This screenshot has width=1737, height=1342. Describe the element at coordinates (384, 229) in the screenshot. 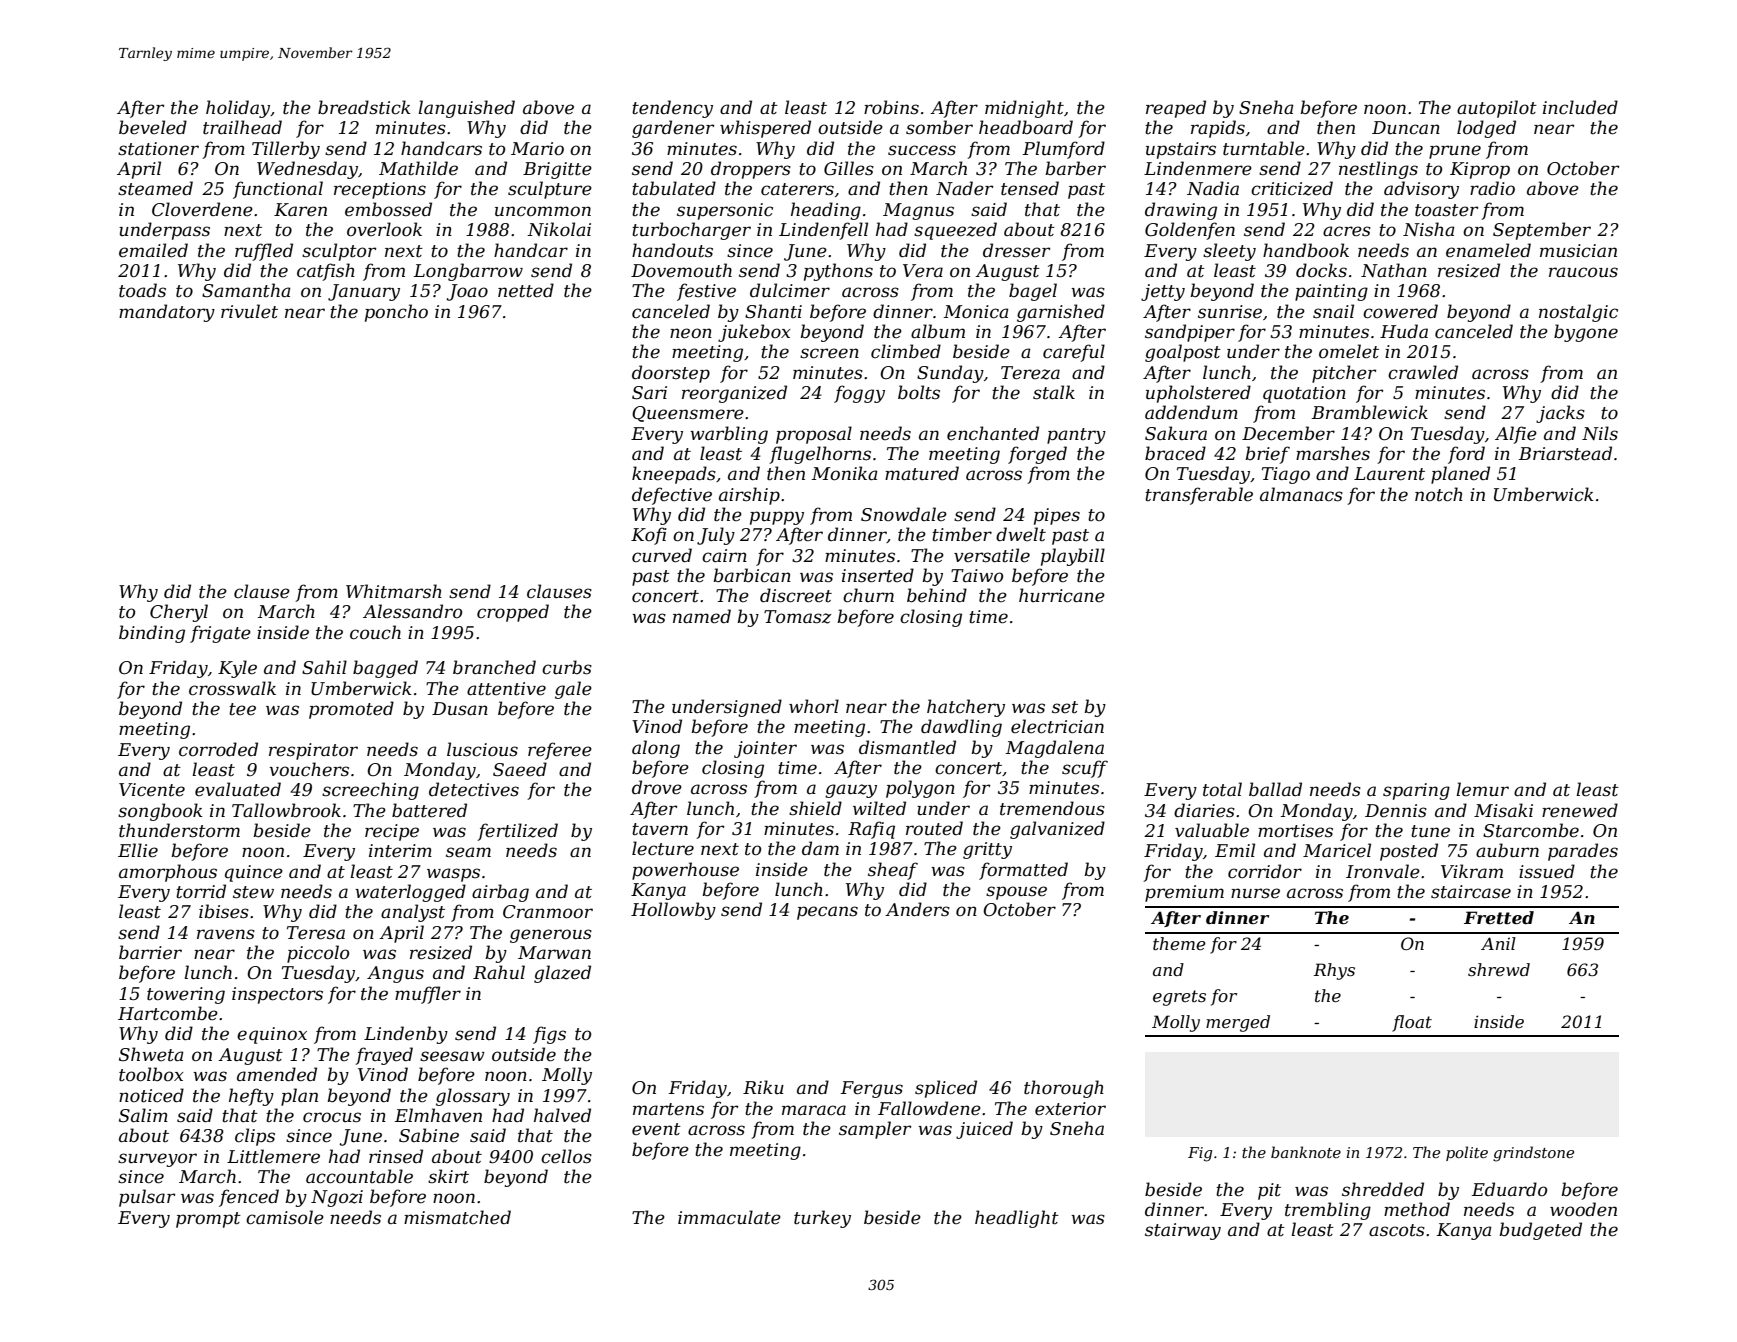

I see `overlook` at that location.
